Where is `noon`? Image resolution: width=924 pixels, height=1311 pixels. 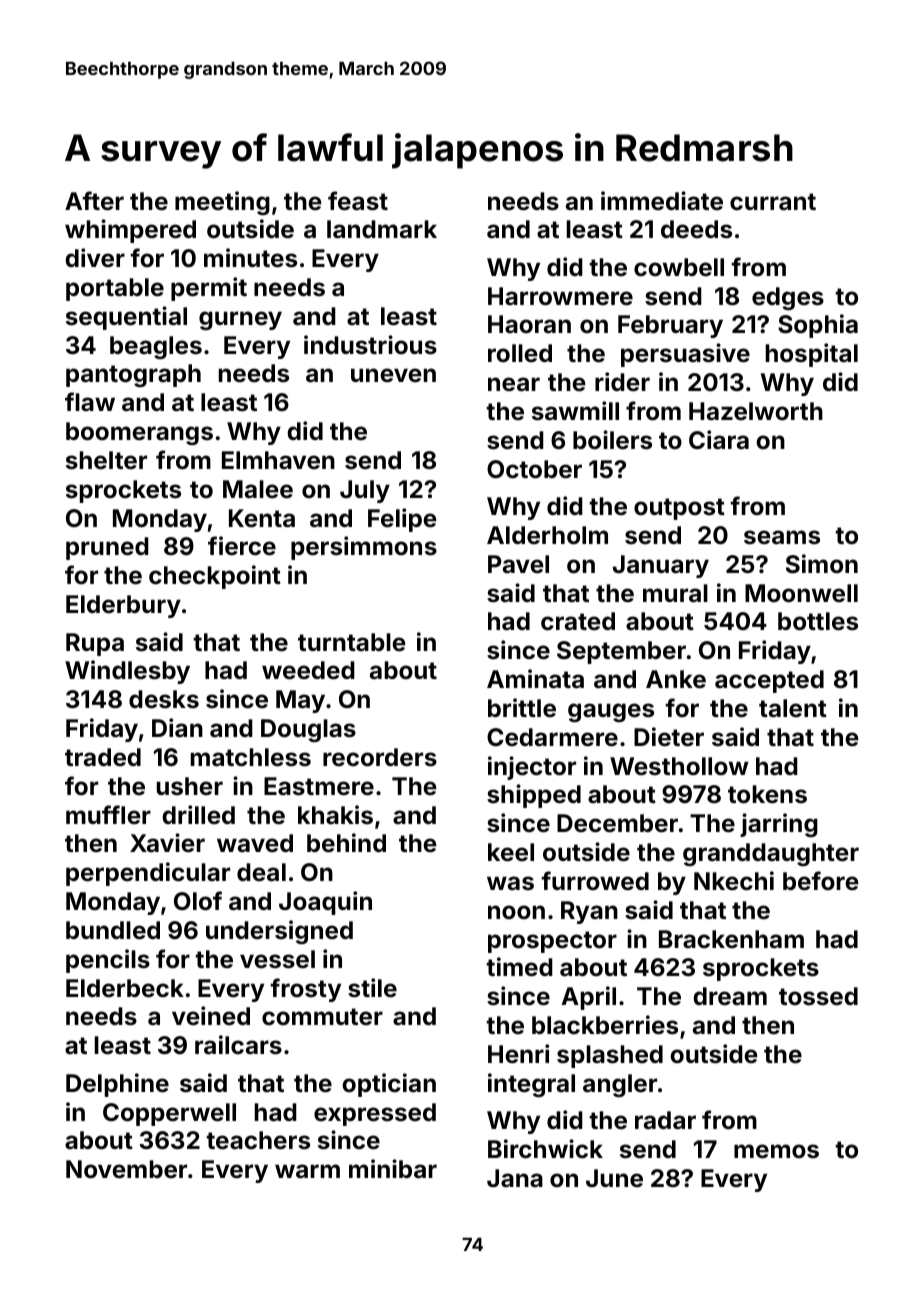 noon is located at coordinates (516, 912).
